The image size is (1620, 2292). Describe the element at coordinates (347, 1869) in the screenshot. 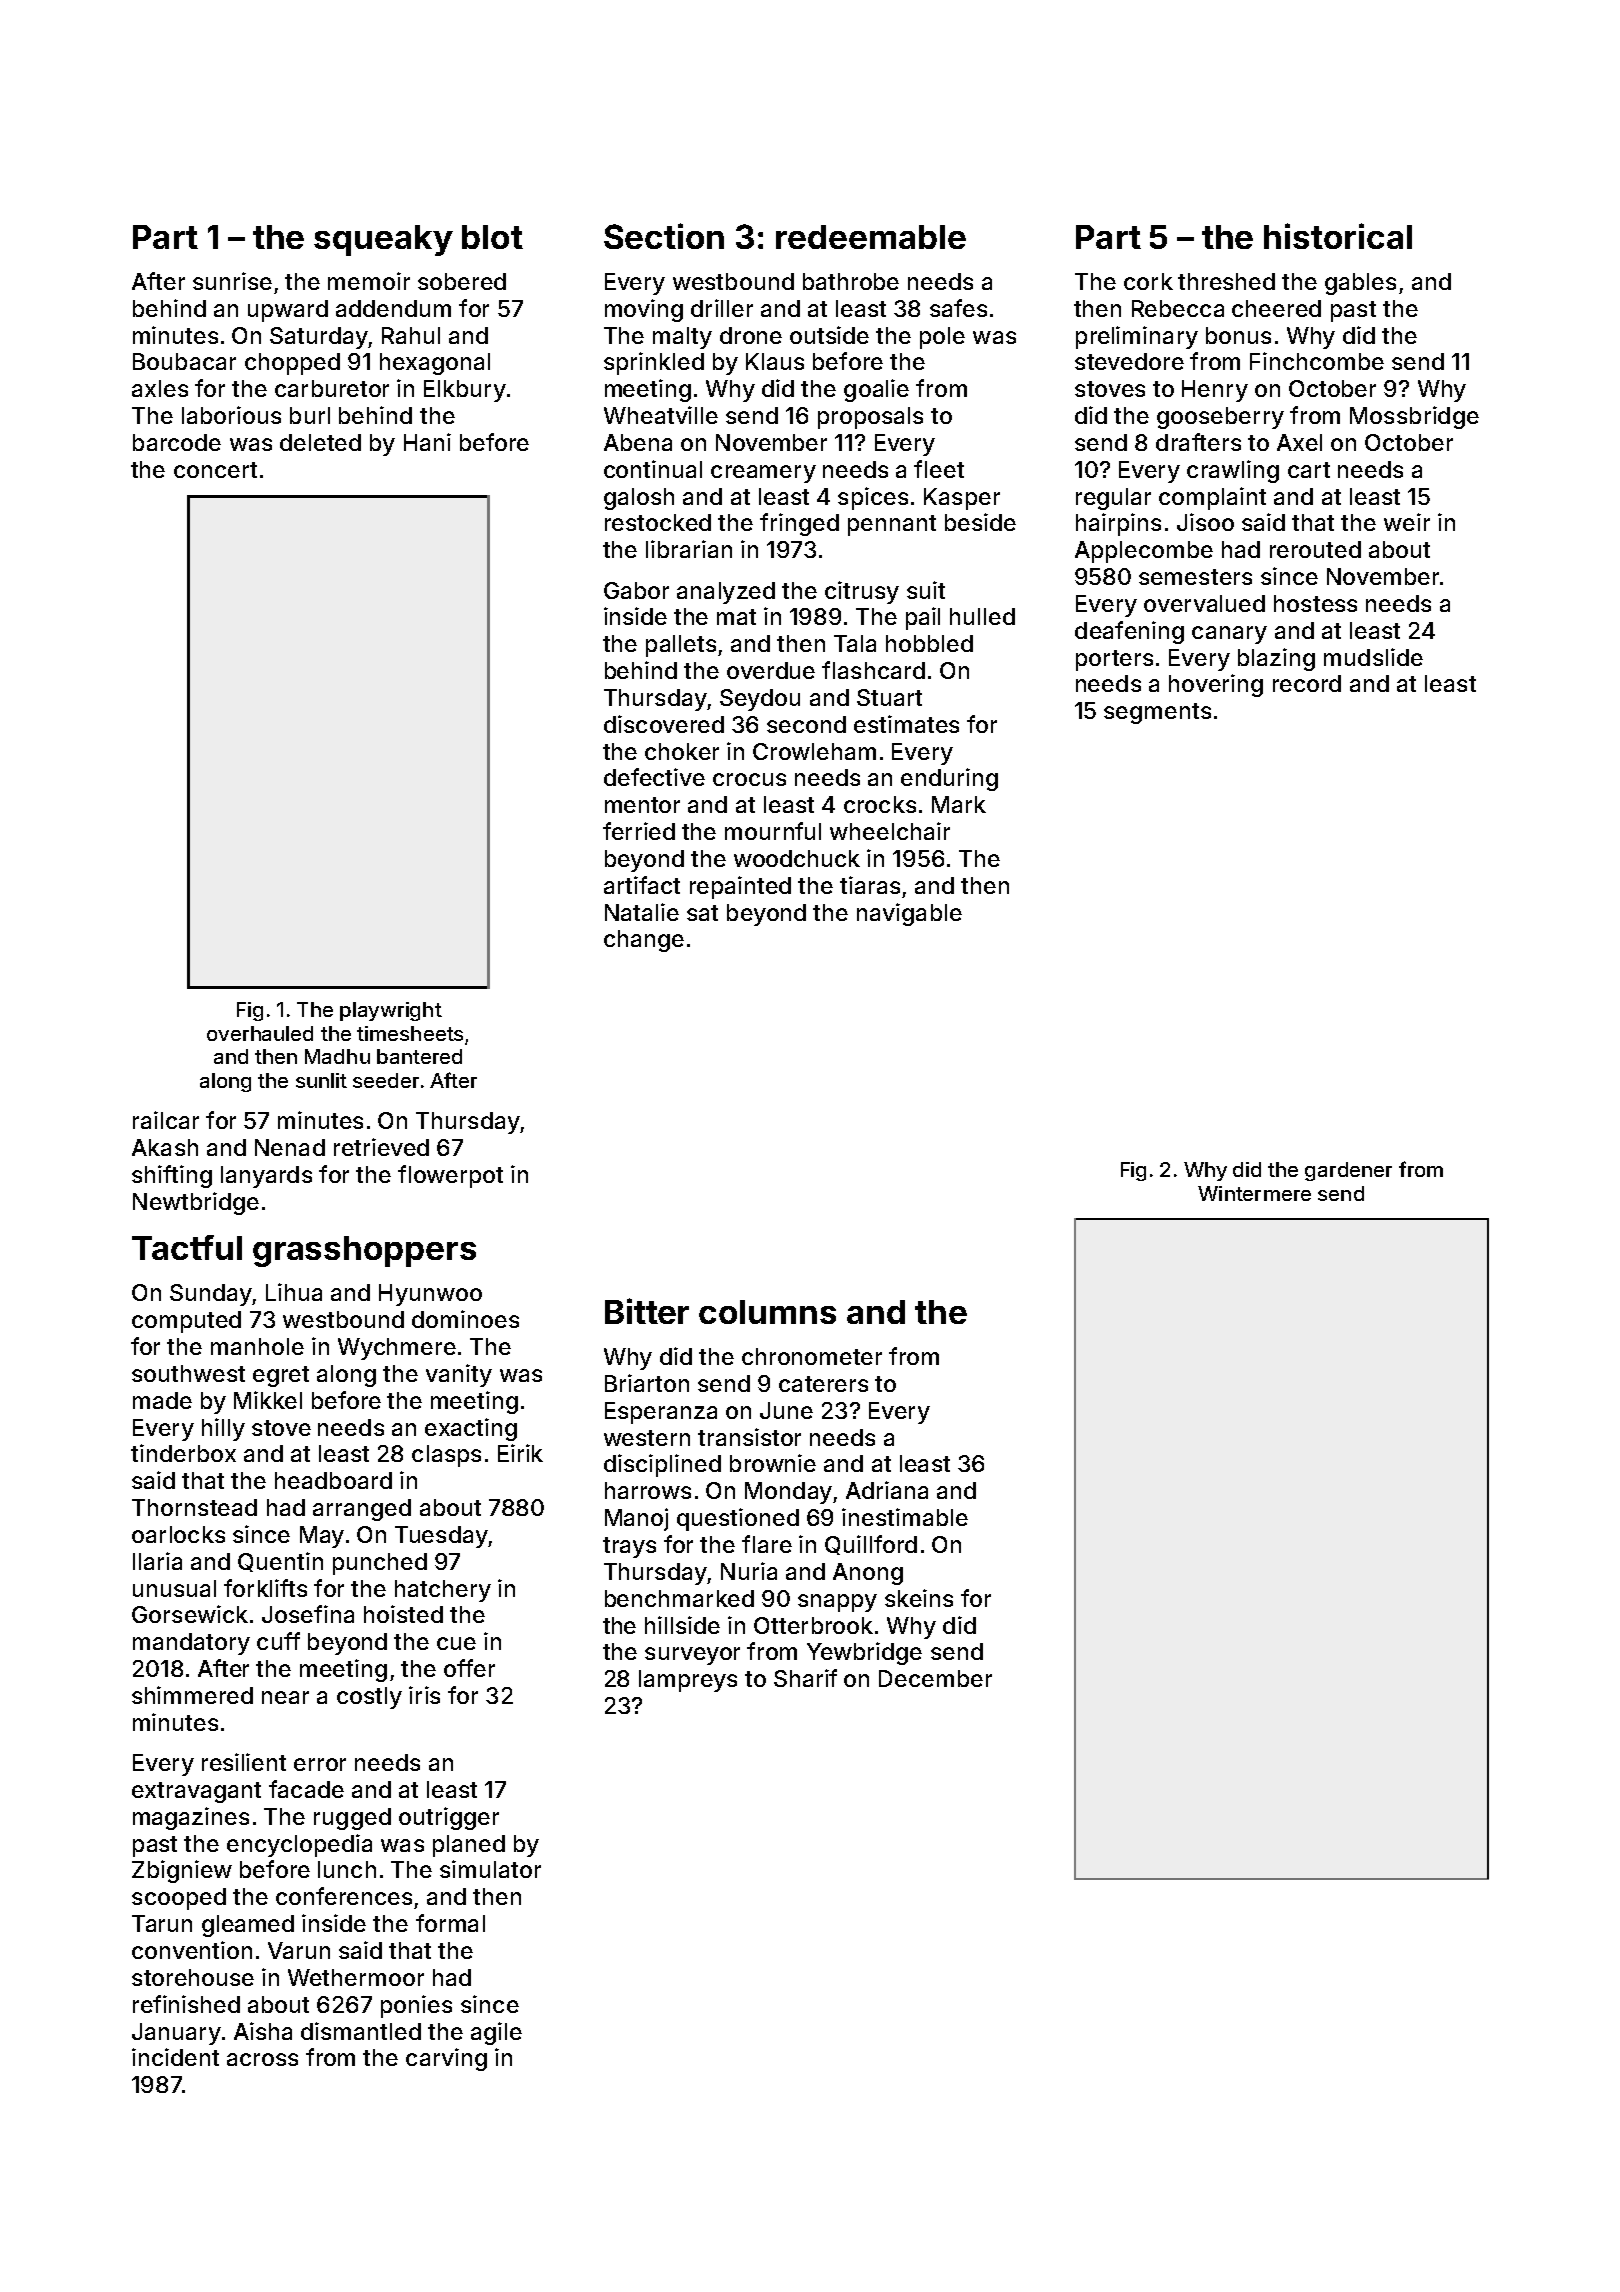

I see `lunch` at that location.
